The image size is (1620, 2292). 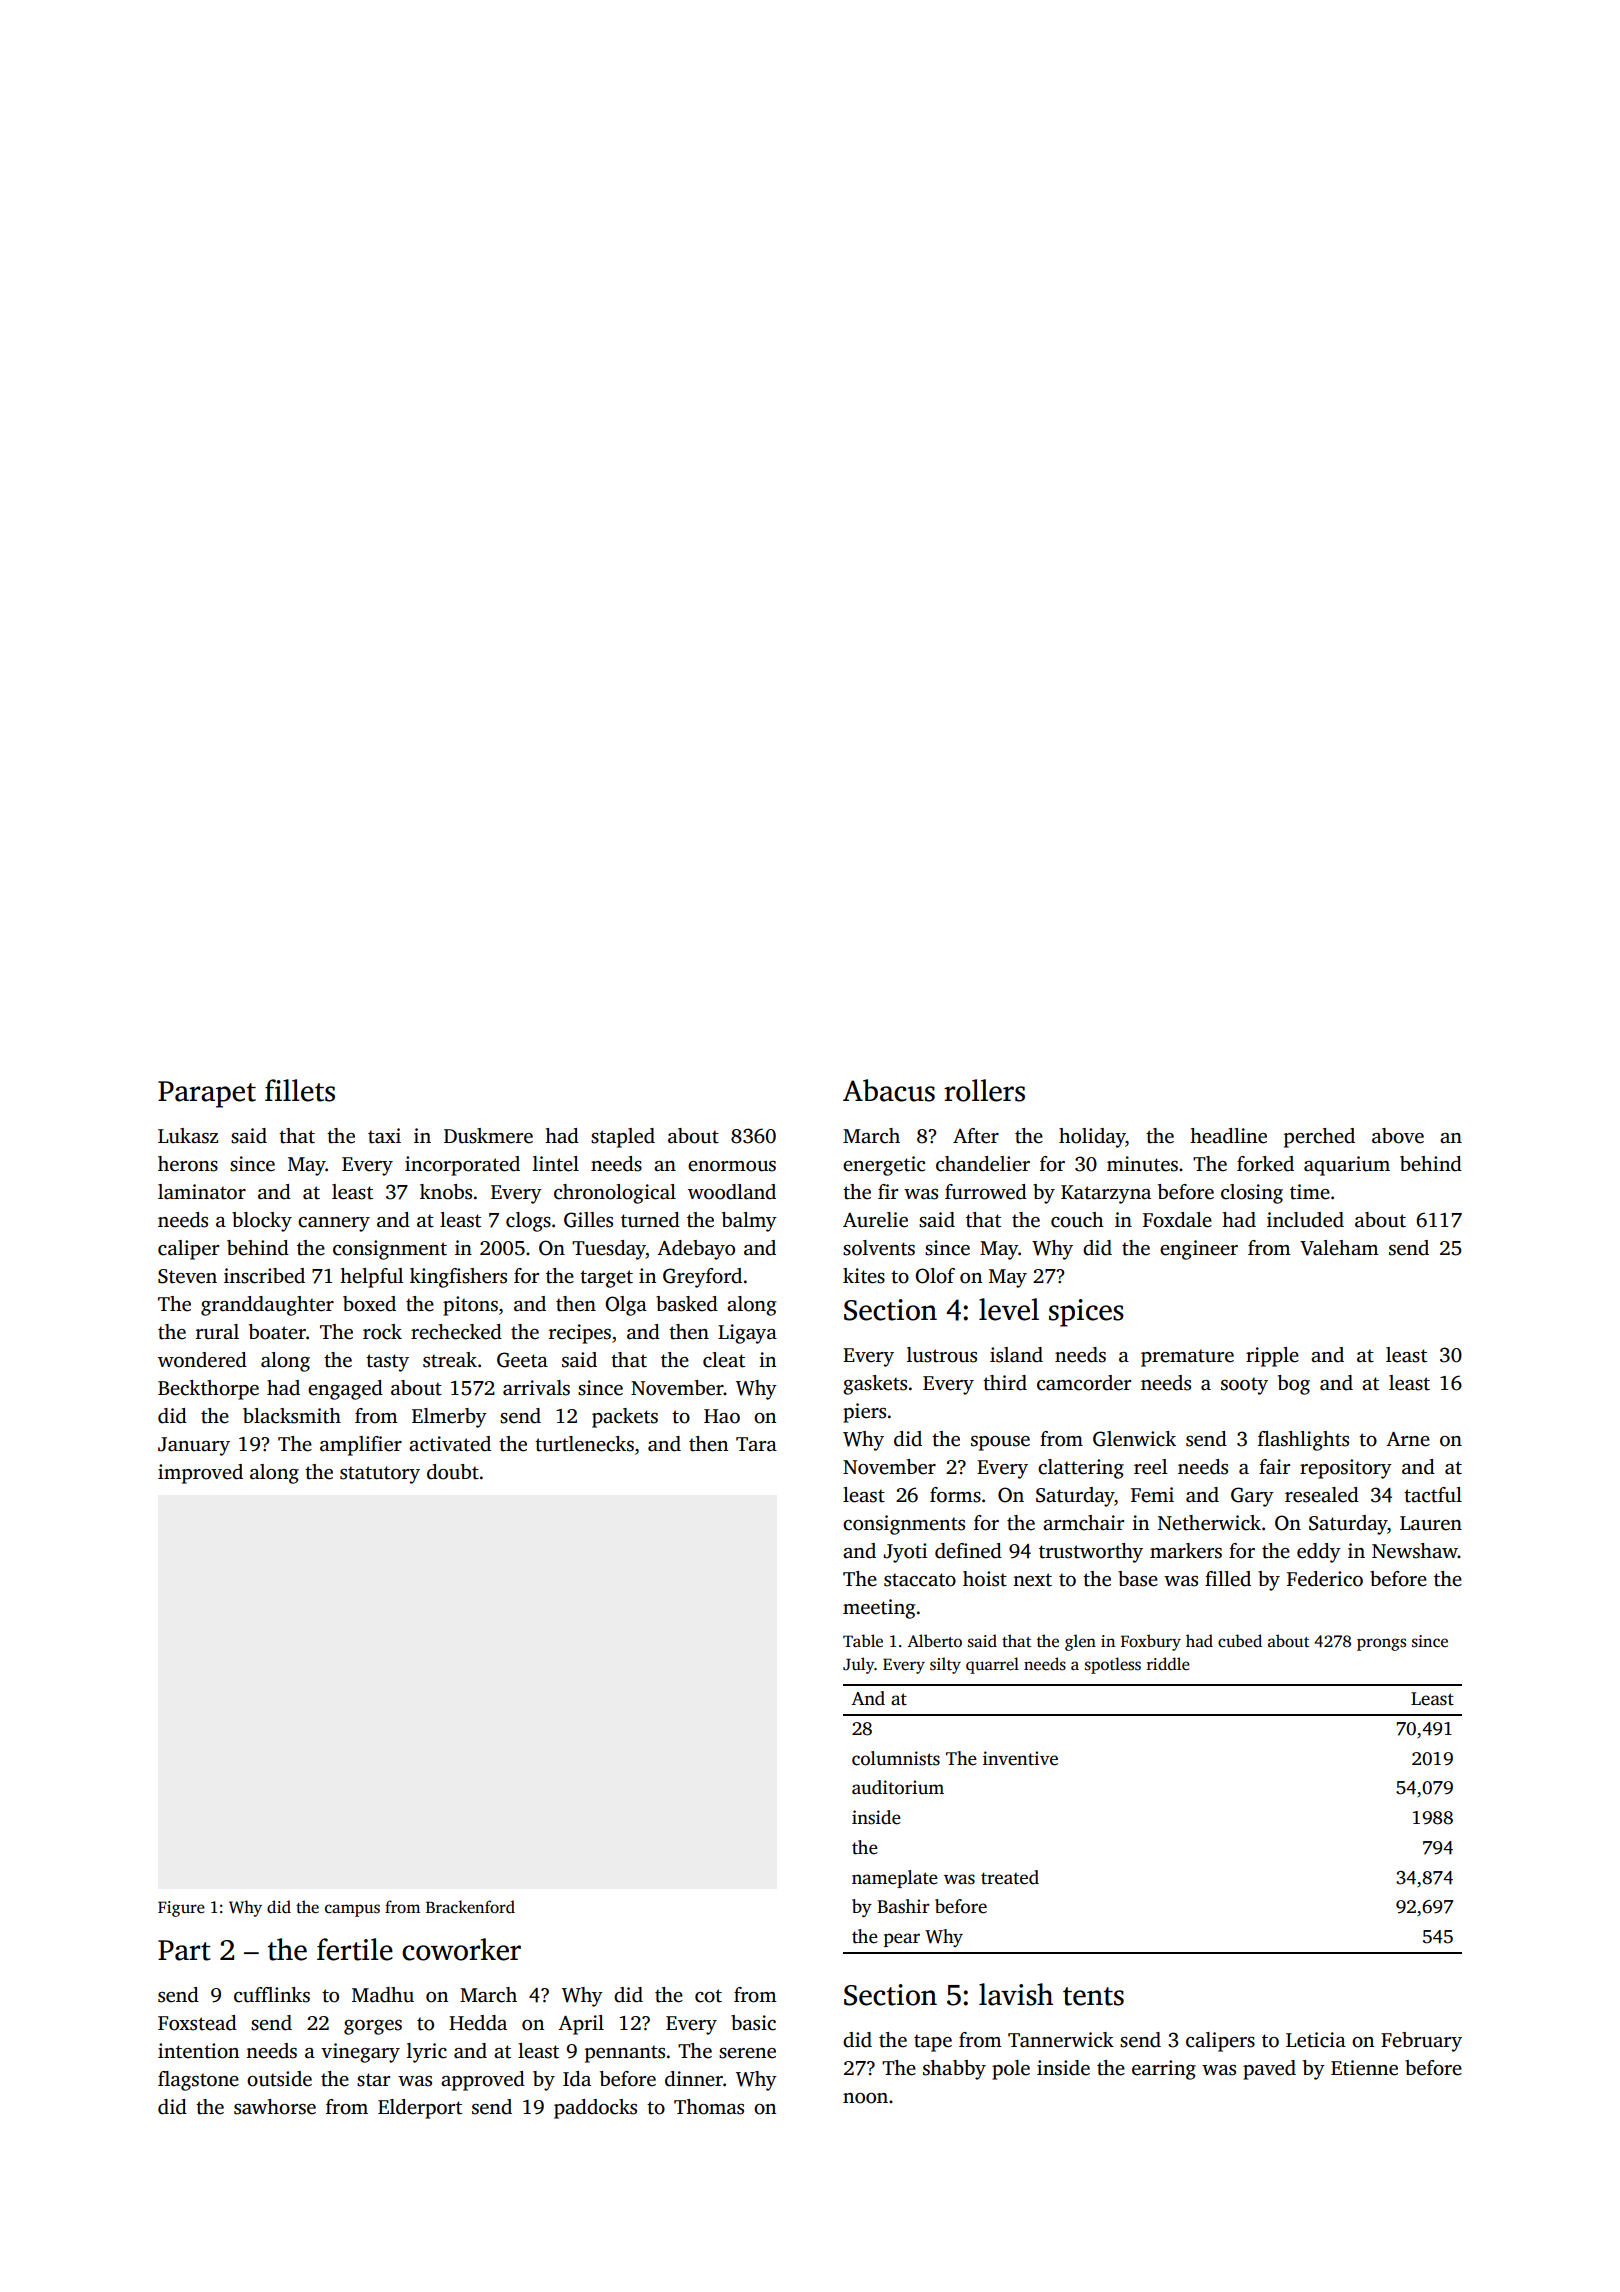 I want to click on treated, so click(x=1010, y=1877).
